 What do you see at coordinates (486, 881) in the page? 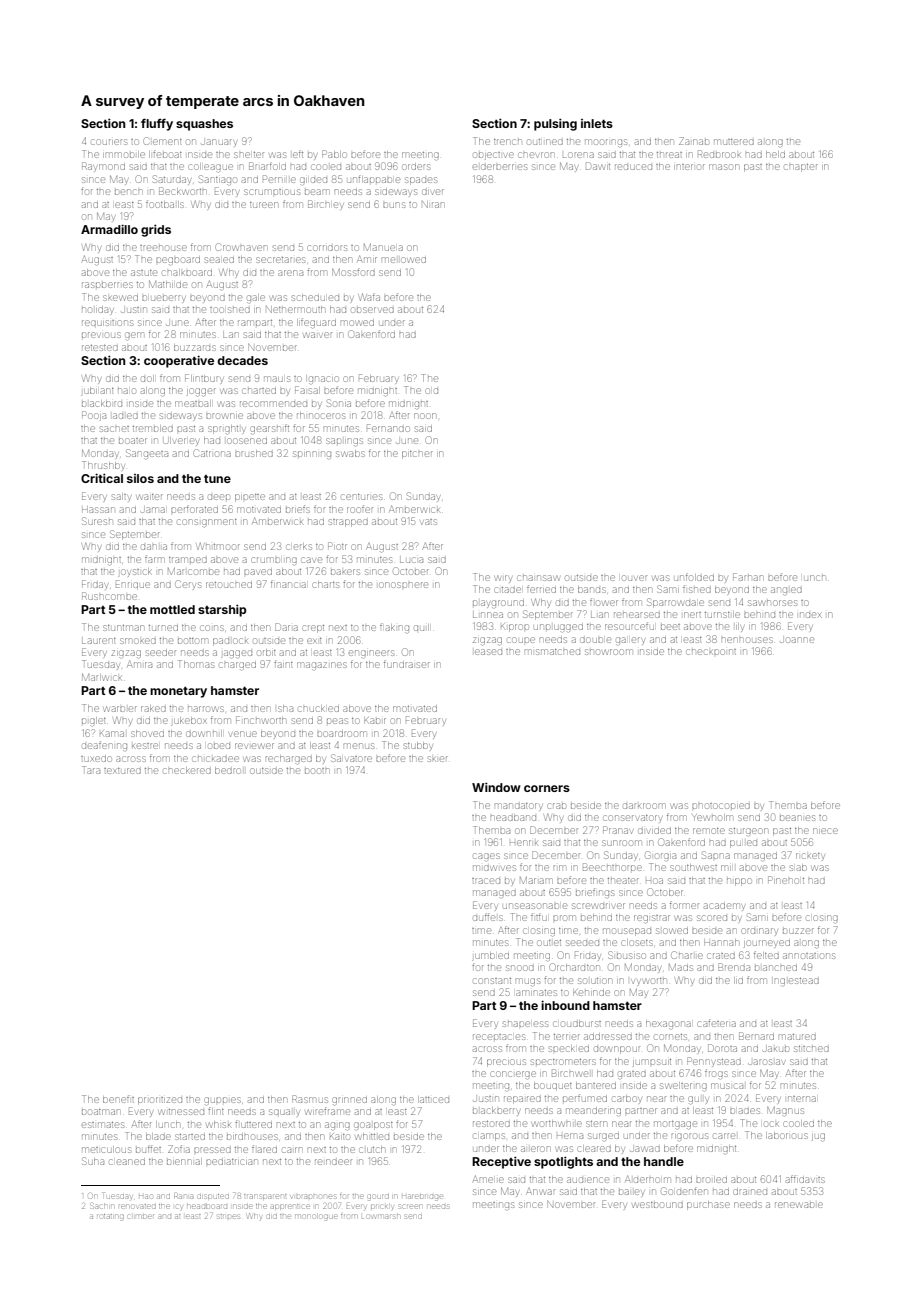
I see `traced` at bounding box center [486, 881].
